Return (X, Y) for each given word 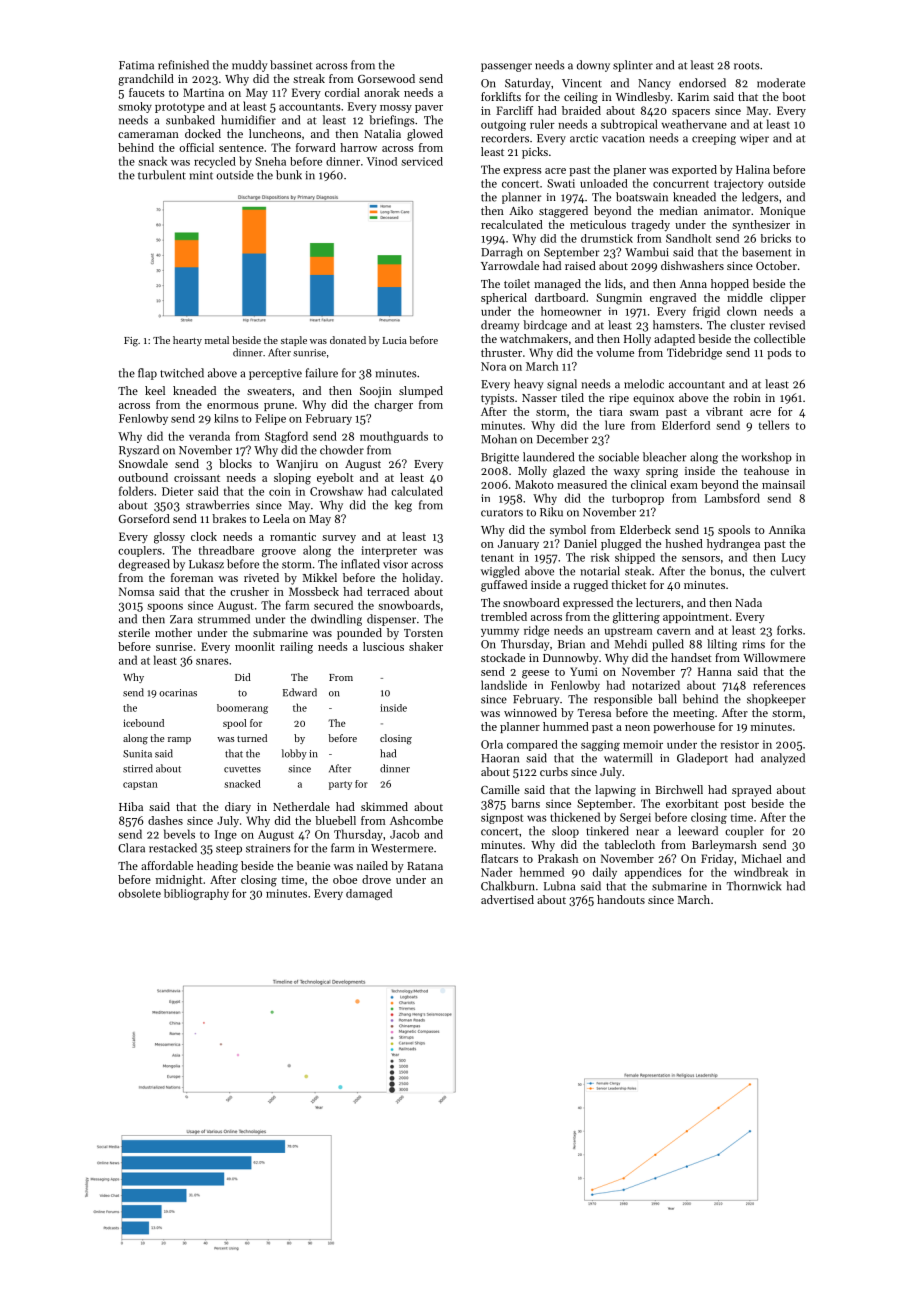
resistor (739, 744)
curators (502, 513)
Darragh (502, 253)
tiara (611, 411)
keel (155, 390)
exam (684, 486)
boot (794, 96)
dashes (165, 820)
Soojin (376, 392)
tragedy (650, 226)
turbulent (162, 175)
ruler (542, 124)
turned (252, 738)
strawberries (218, 505)
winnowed (530, 712)
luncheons (275, 133)
